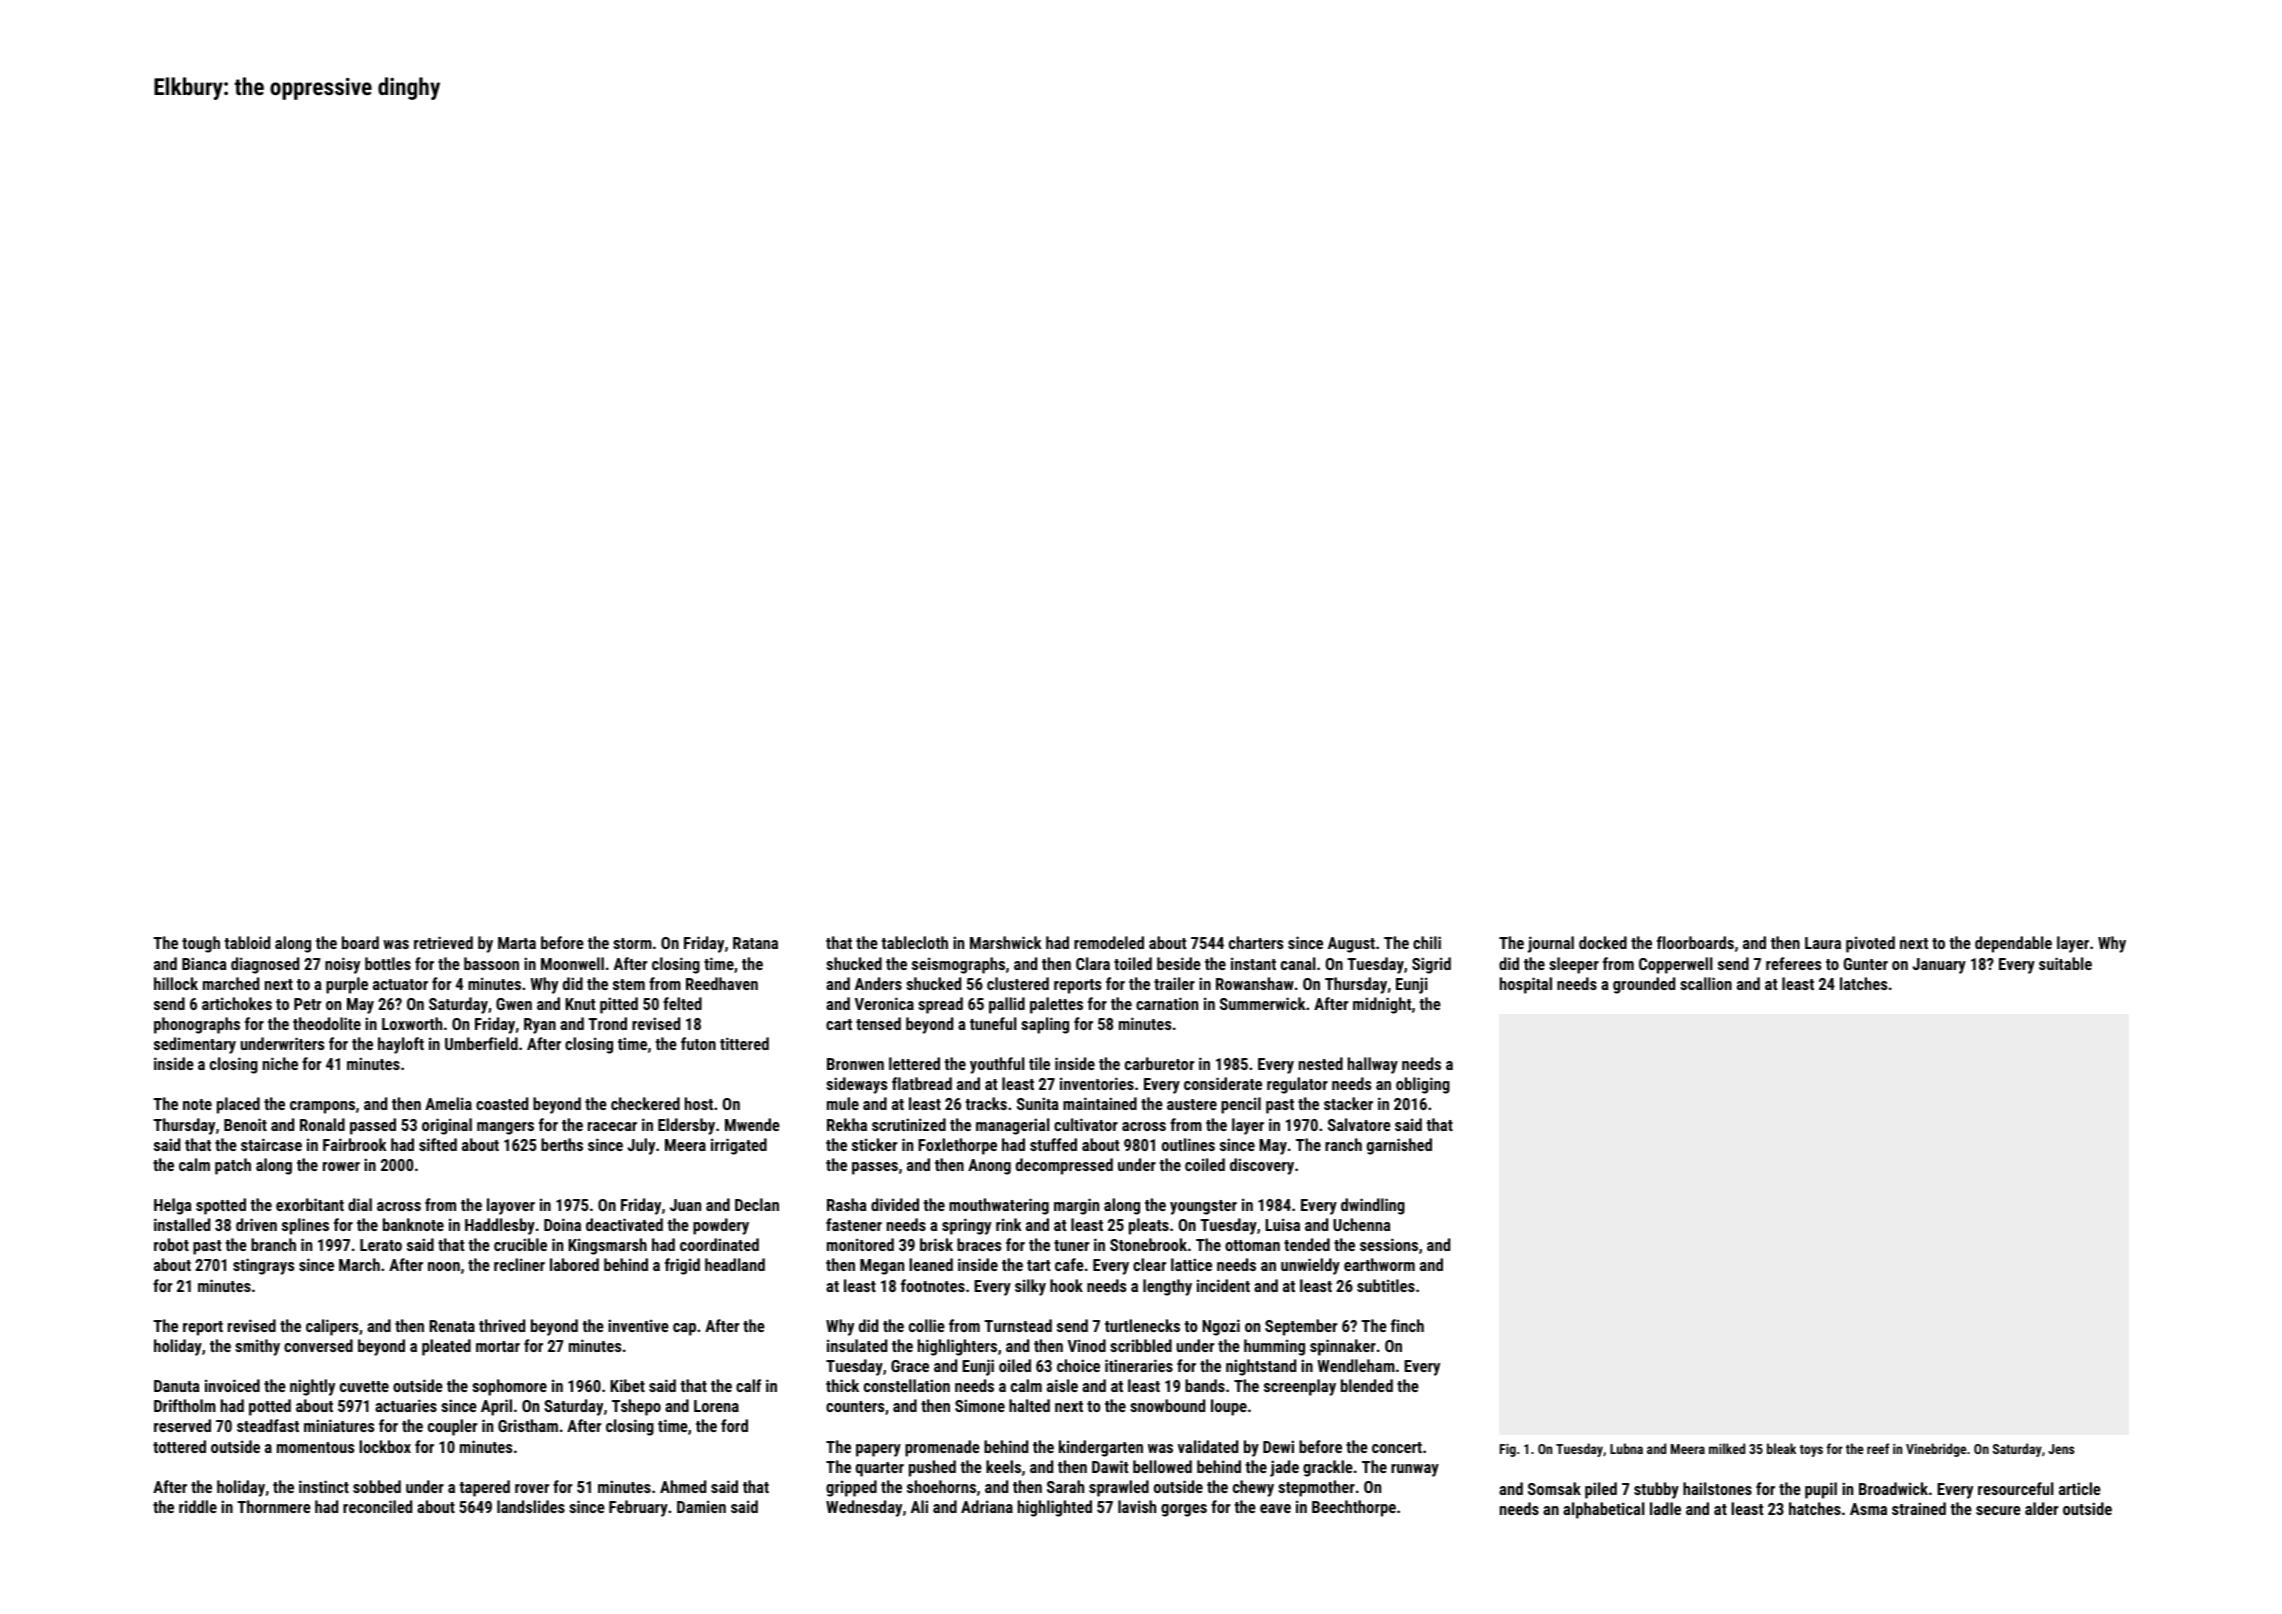  I want to click on smithy, so click(257, 1347).
